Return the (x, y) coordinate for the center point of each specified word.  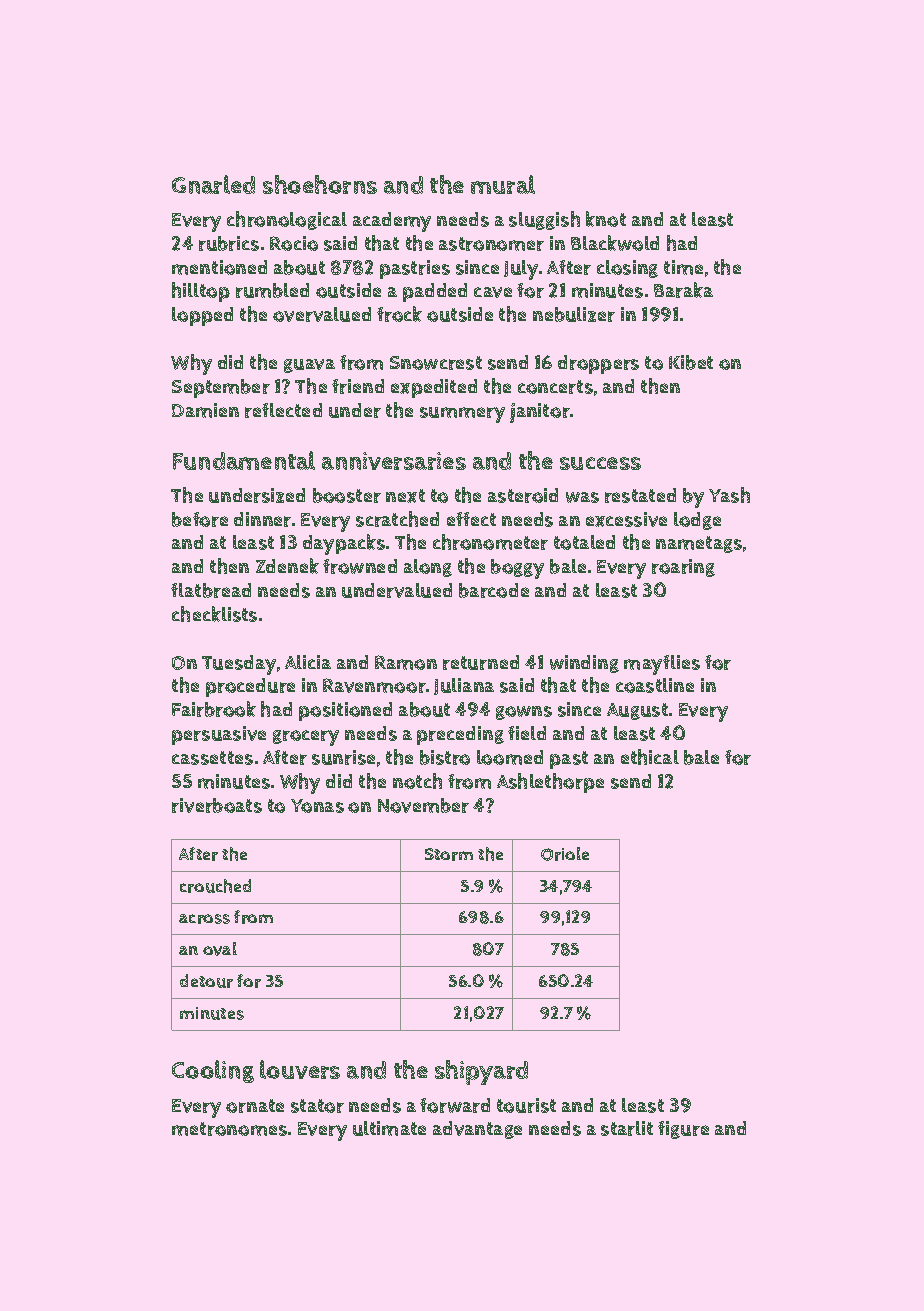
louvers (300, 1069)
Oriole (565, 854)
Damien (205, 410)
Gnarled (213, 184)
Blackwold (615, 243)
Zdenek (287, 566)
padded (435, 292)
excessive (626, 519)
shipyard (481, 1072)
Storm (449, 854)
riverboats (217, 805)
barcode (494, 590)
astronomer (491, 244)
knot (606, 219)
